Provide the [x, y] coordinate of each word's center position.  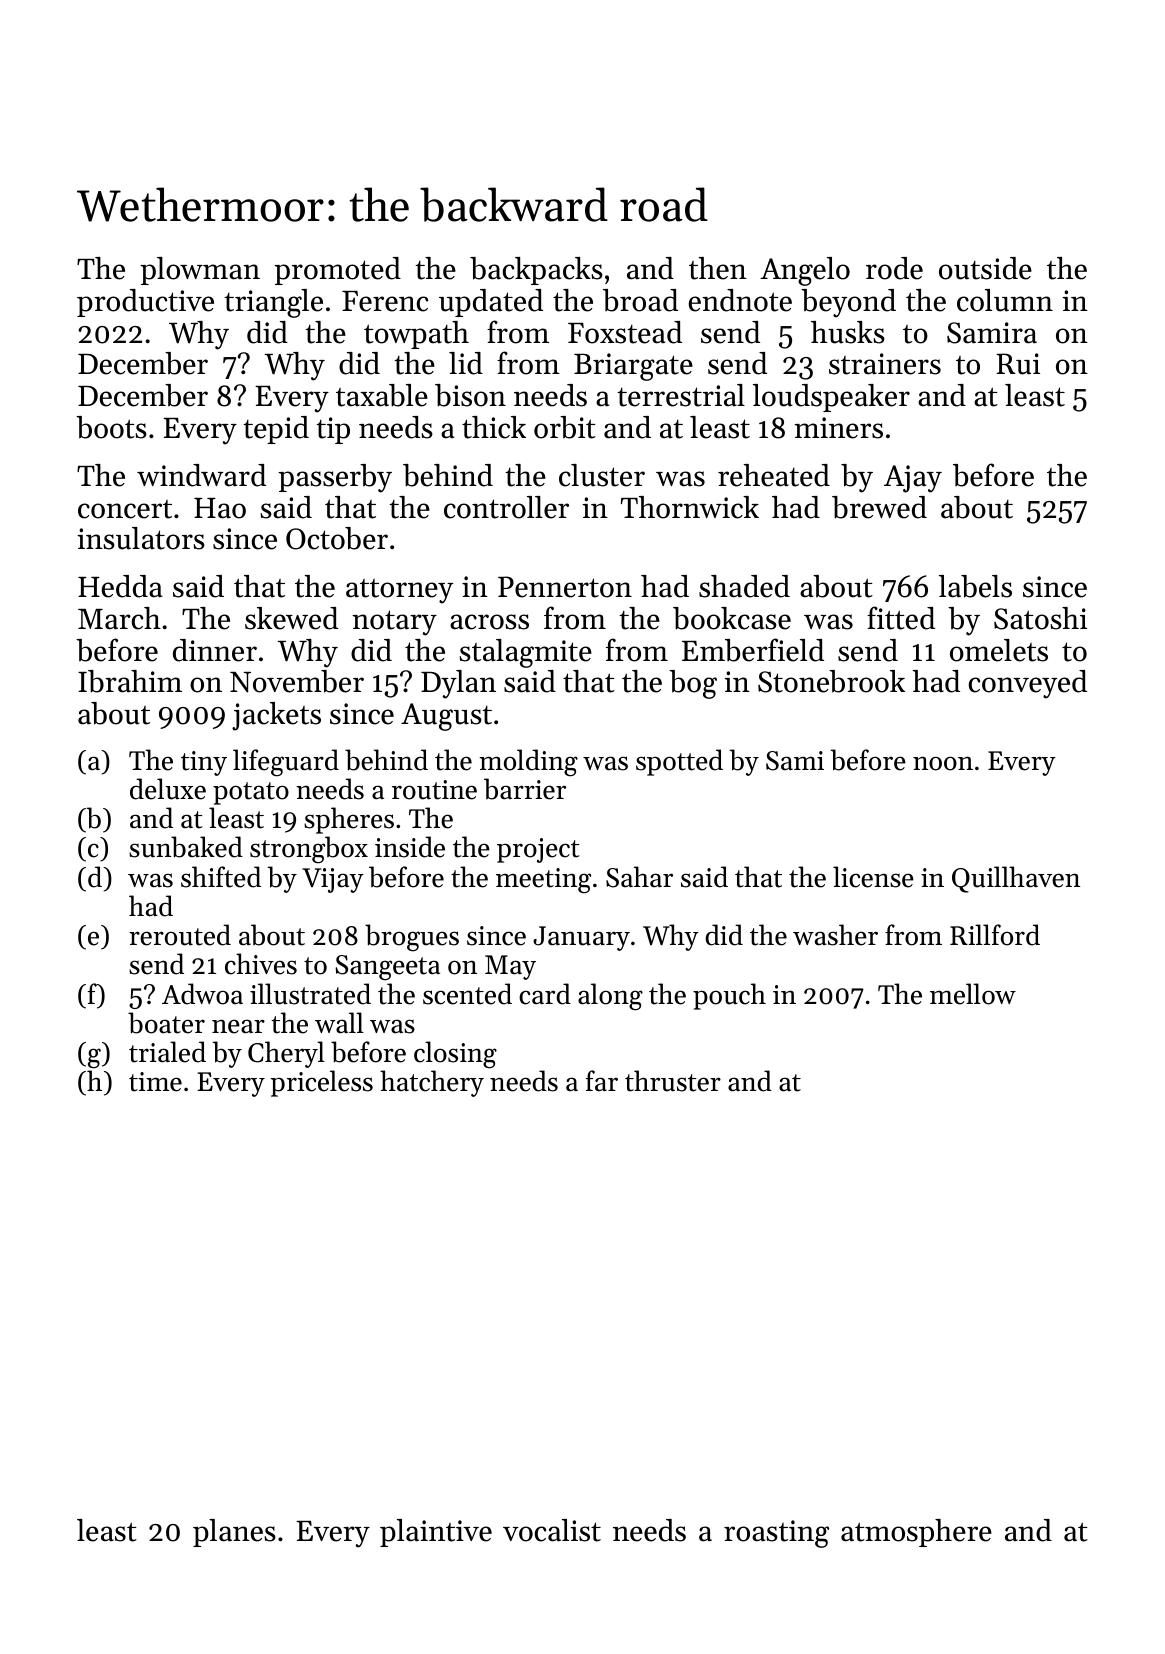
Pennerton [565, 587]
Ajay [913, 479]
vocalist [552, 1530]
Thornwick [690, 507]
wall [339, 1023]
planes [234, 1533]
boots [111, 427]
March [119, 618]
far [602, 1081]
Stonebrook [831, 681]
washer [835, 935]
